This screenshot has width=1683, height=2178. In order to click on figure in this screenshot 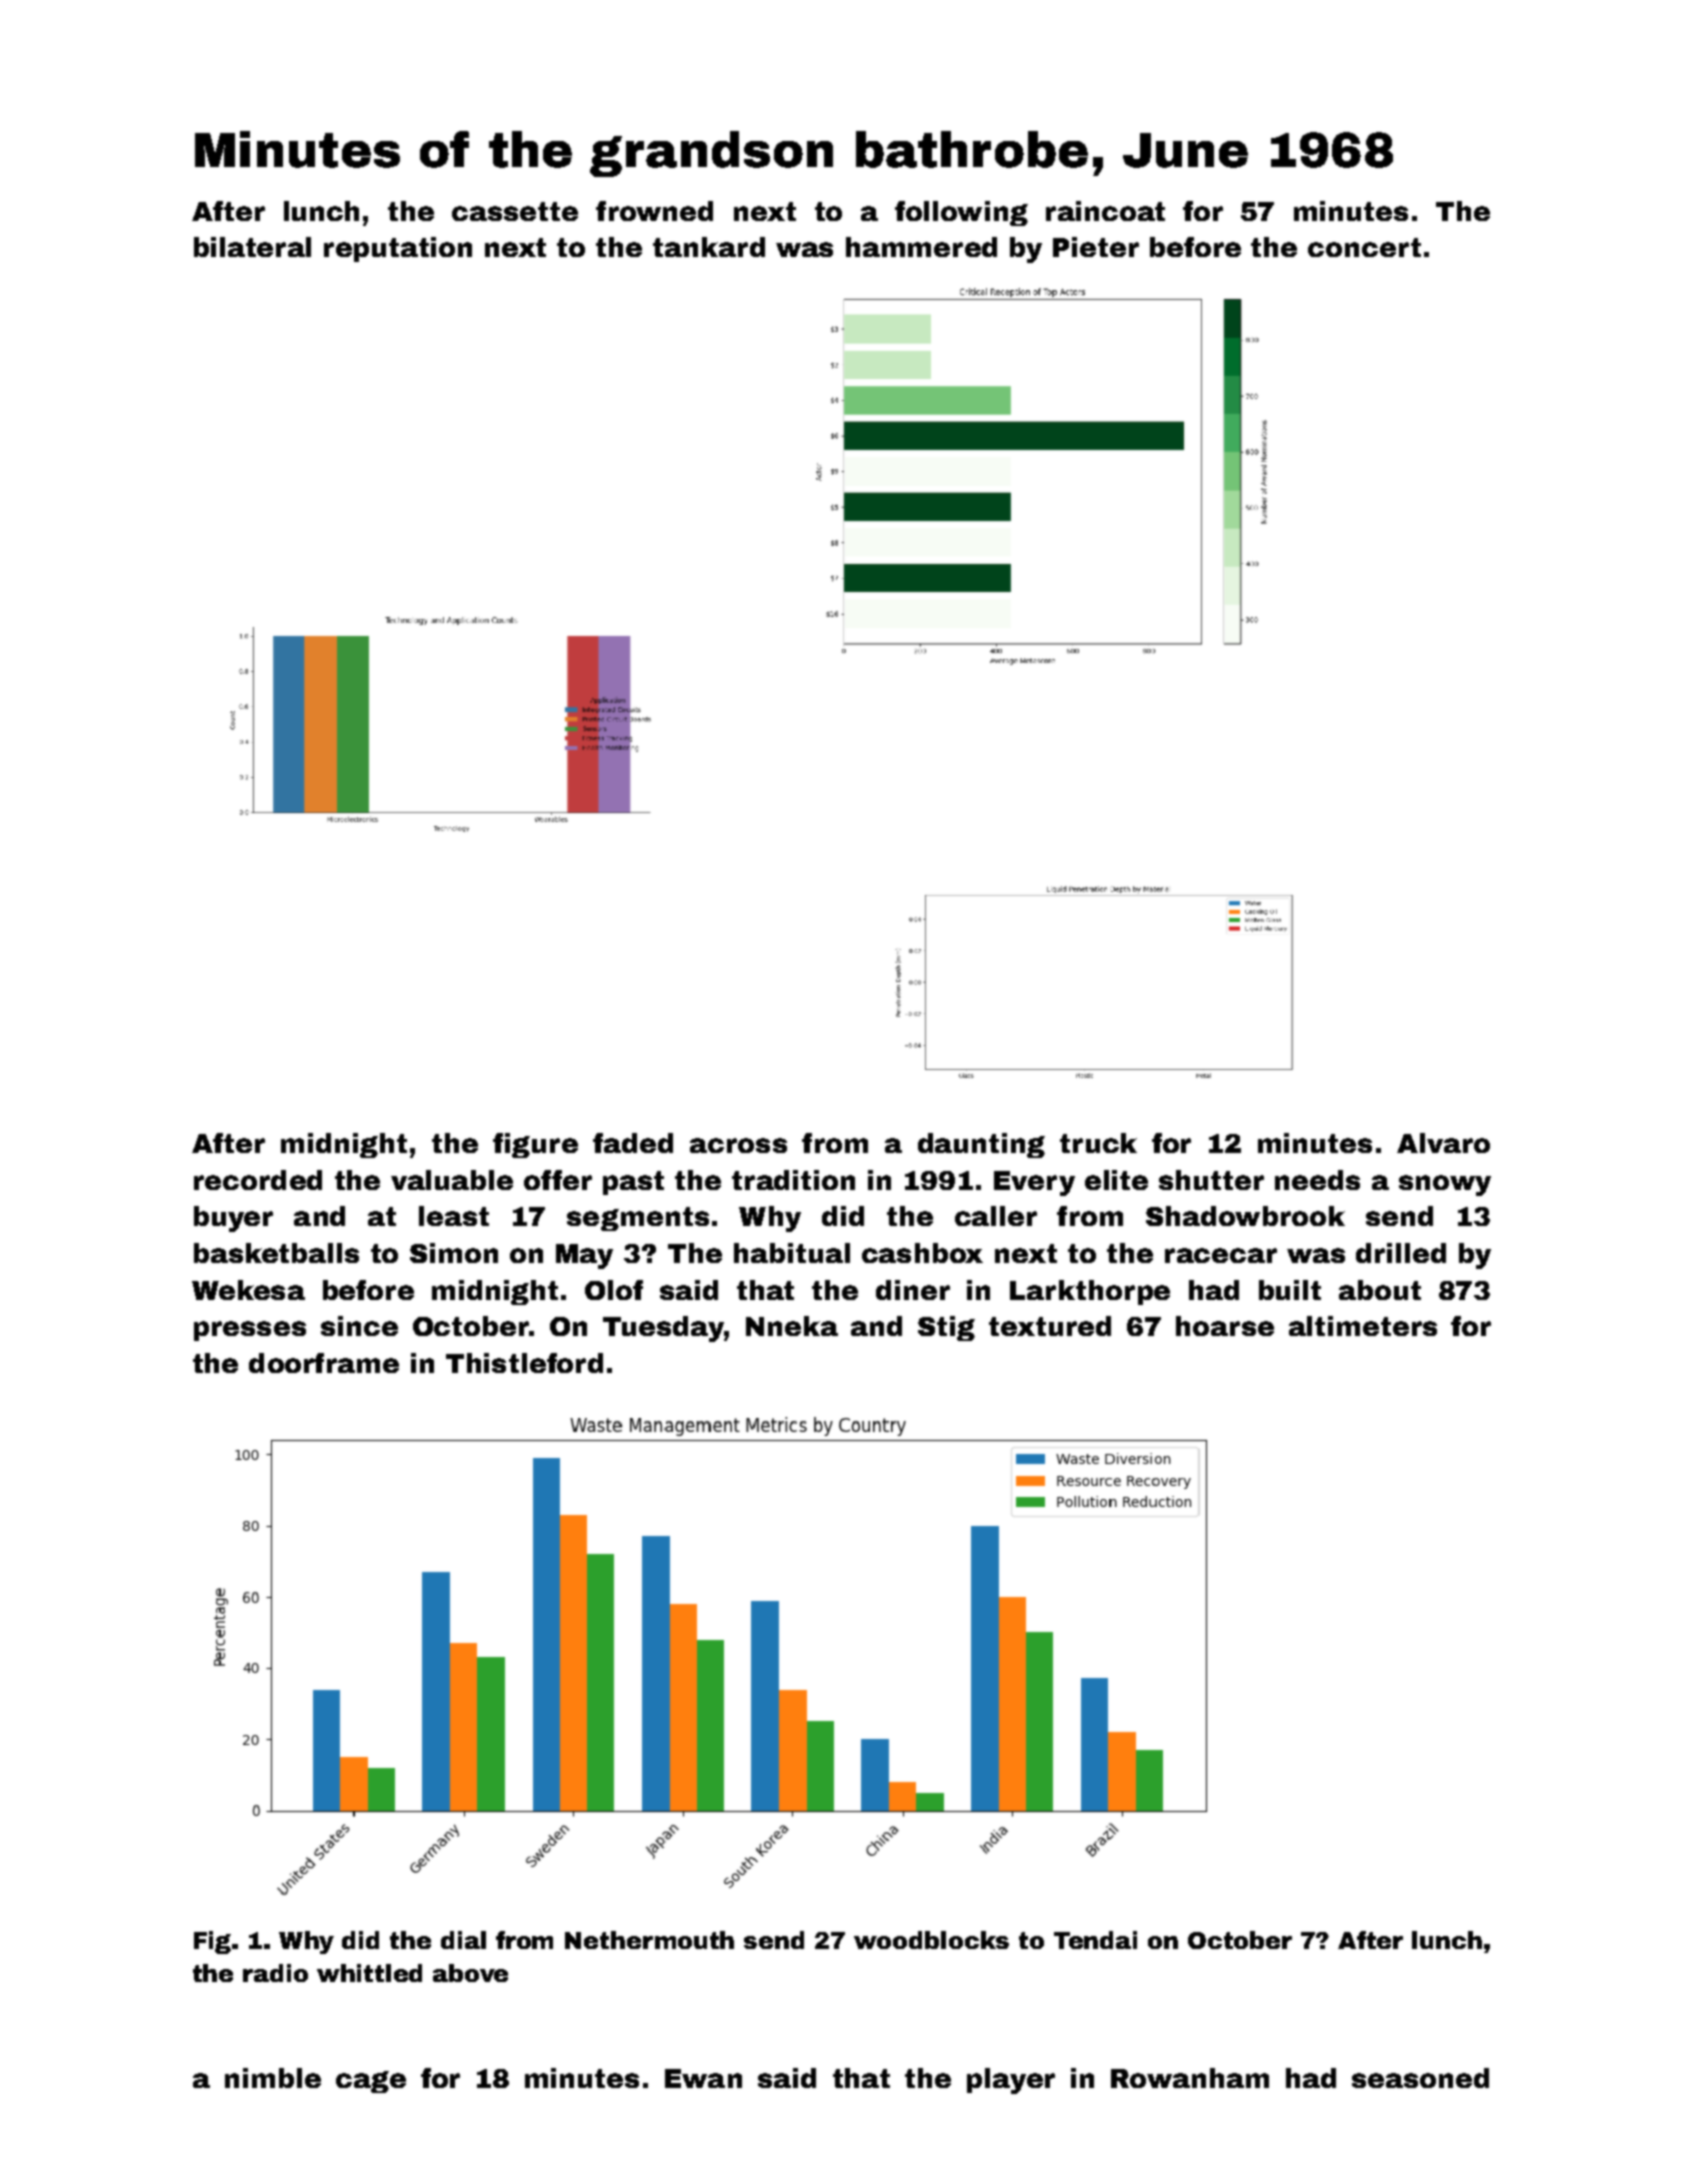, I will do `click(535, 1145)`.
